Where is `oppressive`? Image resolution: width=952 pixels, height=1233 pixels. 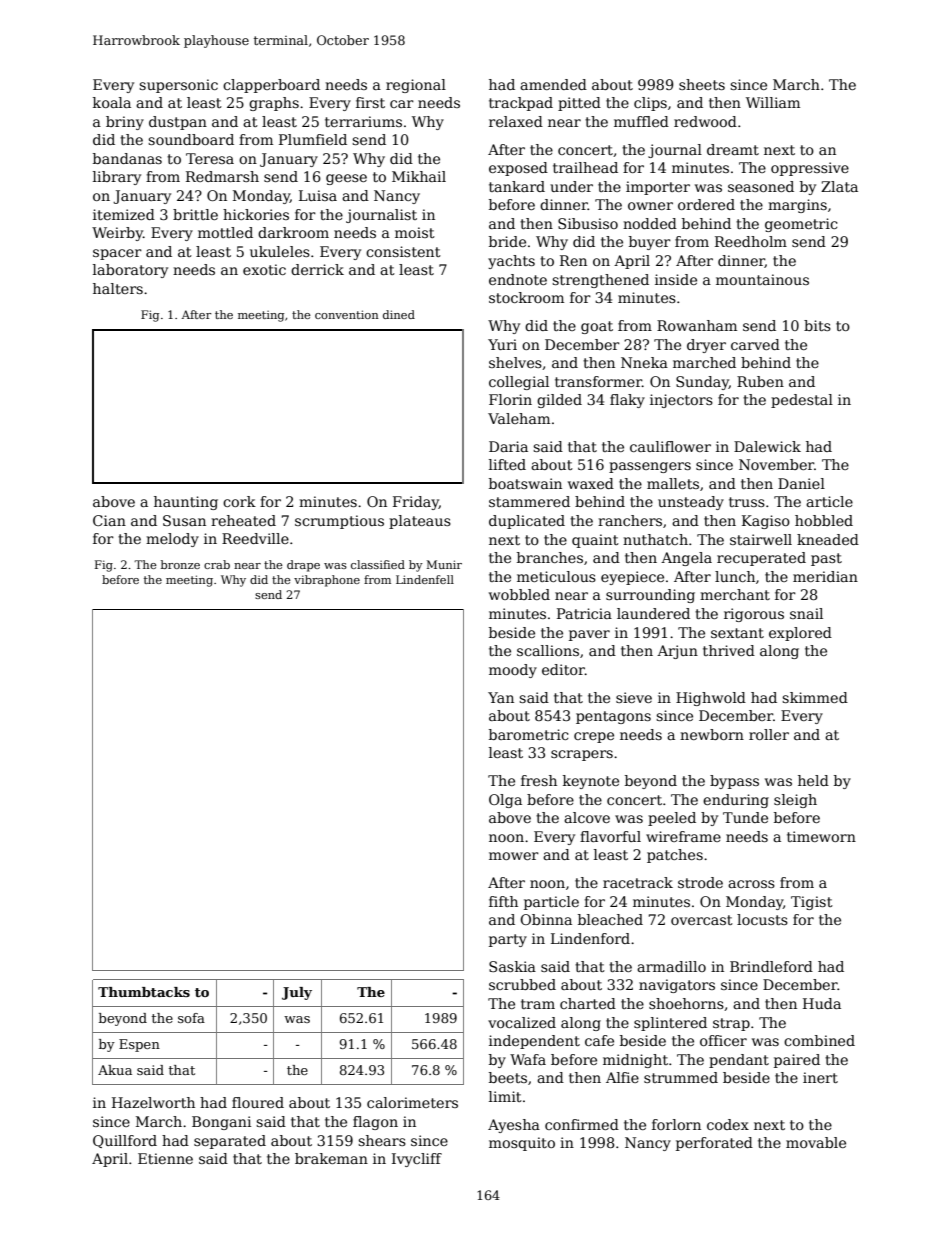 oppressive is located at coordinates (810, 169).
